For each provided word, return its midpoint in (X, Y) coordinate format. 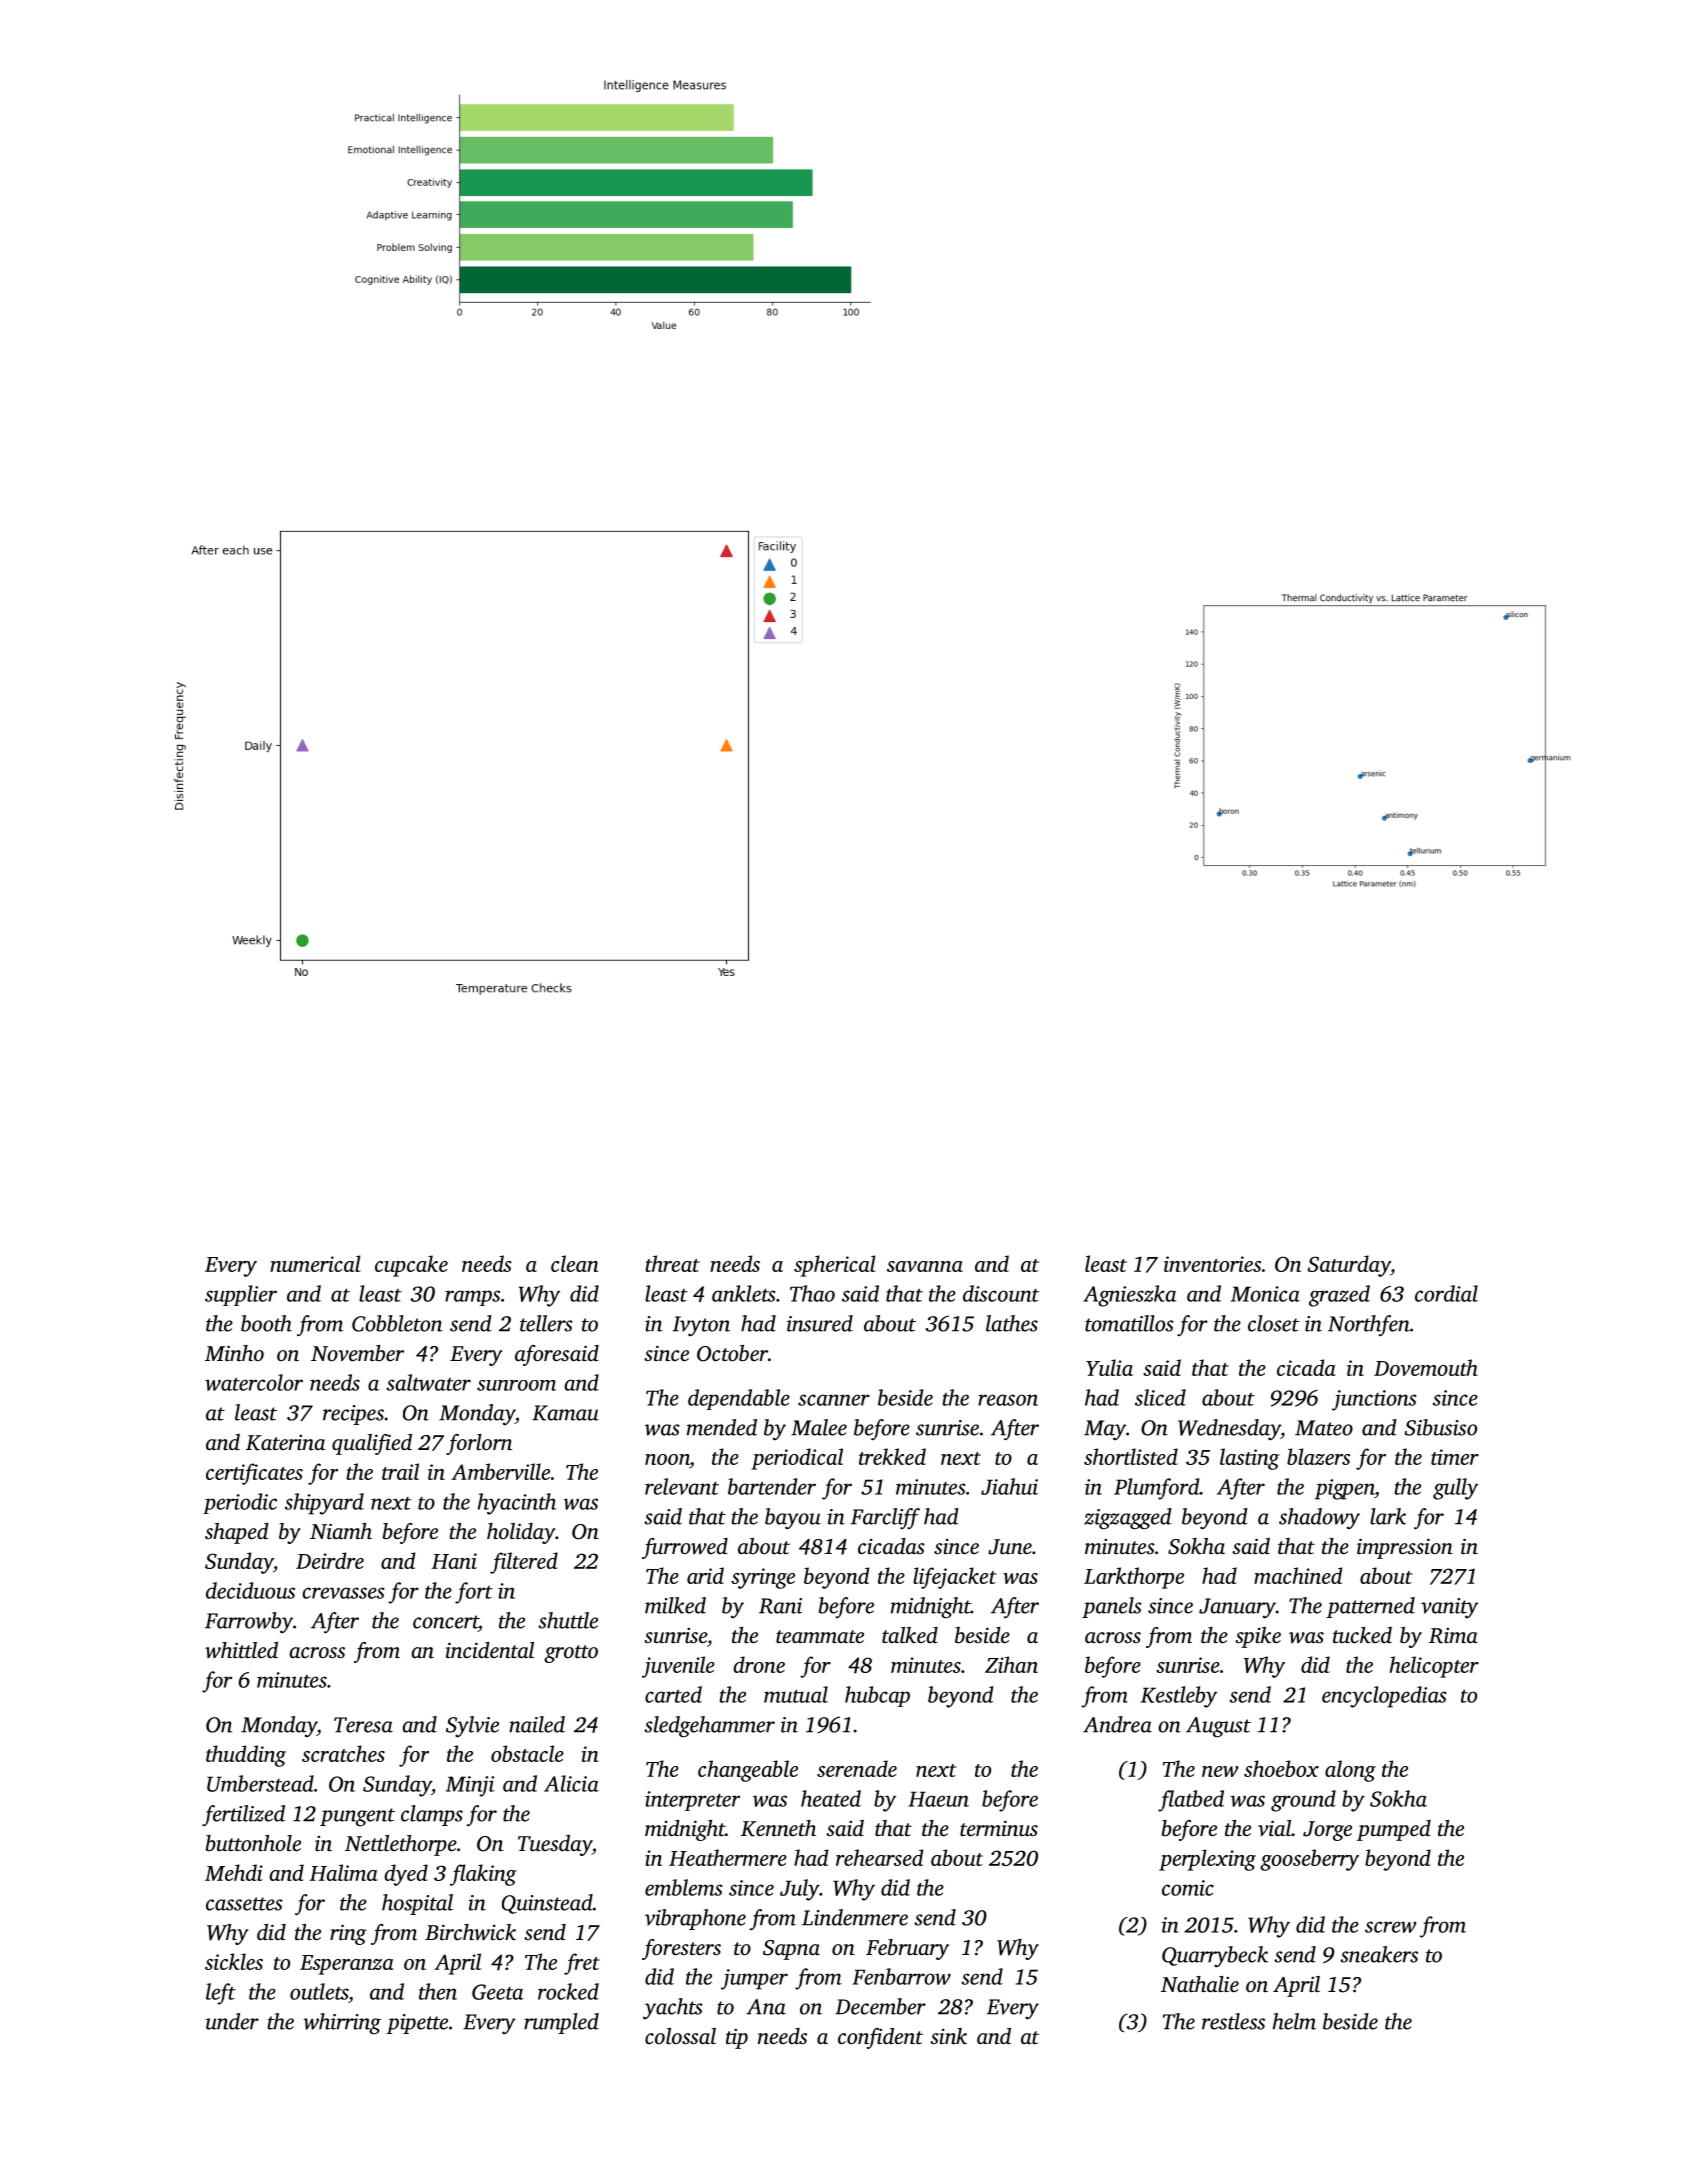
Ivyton (701, 1326)
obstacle (527, 1753)
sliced (1160, 1397)
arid (705, 1575)
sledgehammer (709, 1727)
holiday (521, 1533)
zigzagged (1128, 1519)
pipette (417, 2024)
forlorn (479, 1444)
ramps (472, 1298)
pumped (1394, 1830)
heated (831, 1798)
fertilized (243, 1815)
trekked (892, 1456)
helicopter (1434, 1667)
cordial (1446, 1293)
